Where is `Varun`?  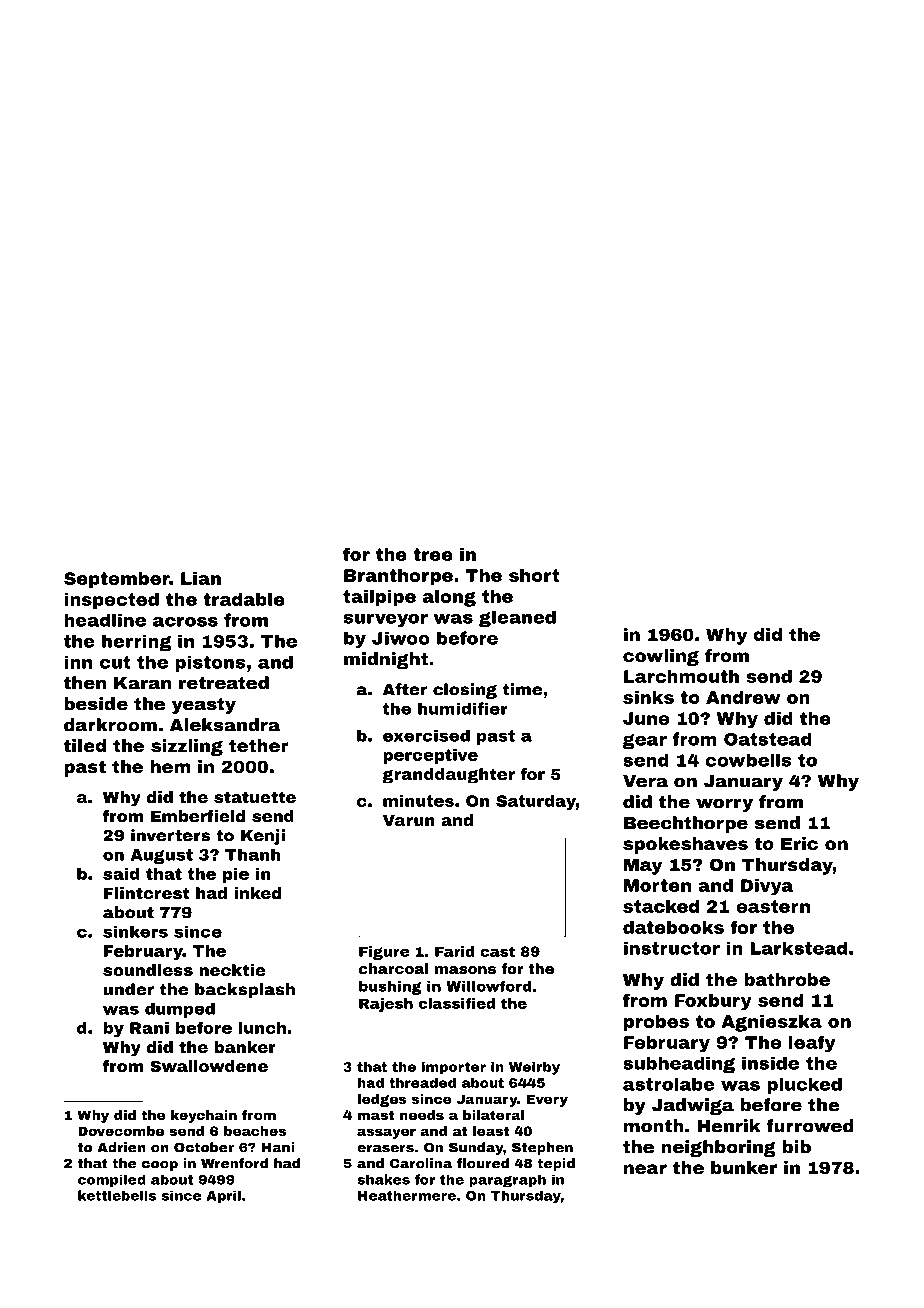 Varun is located at coordinates (409, 820).
